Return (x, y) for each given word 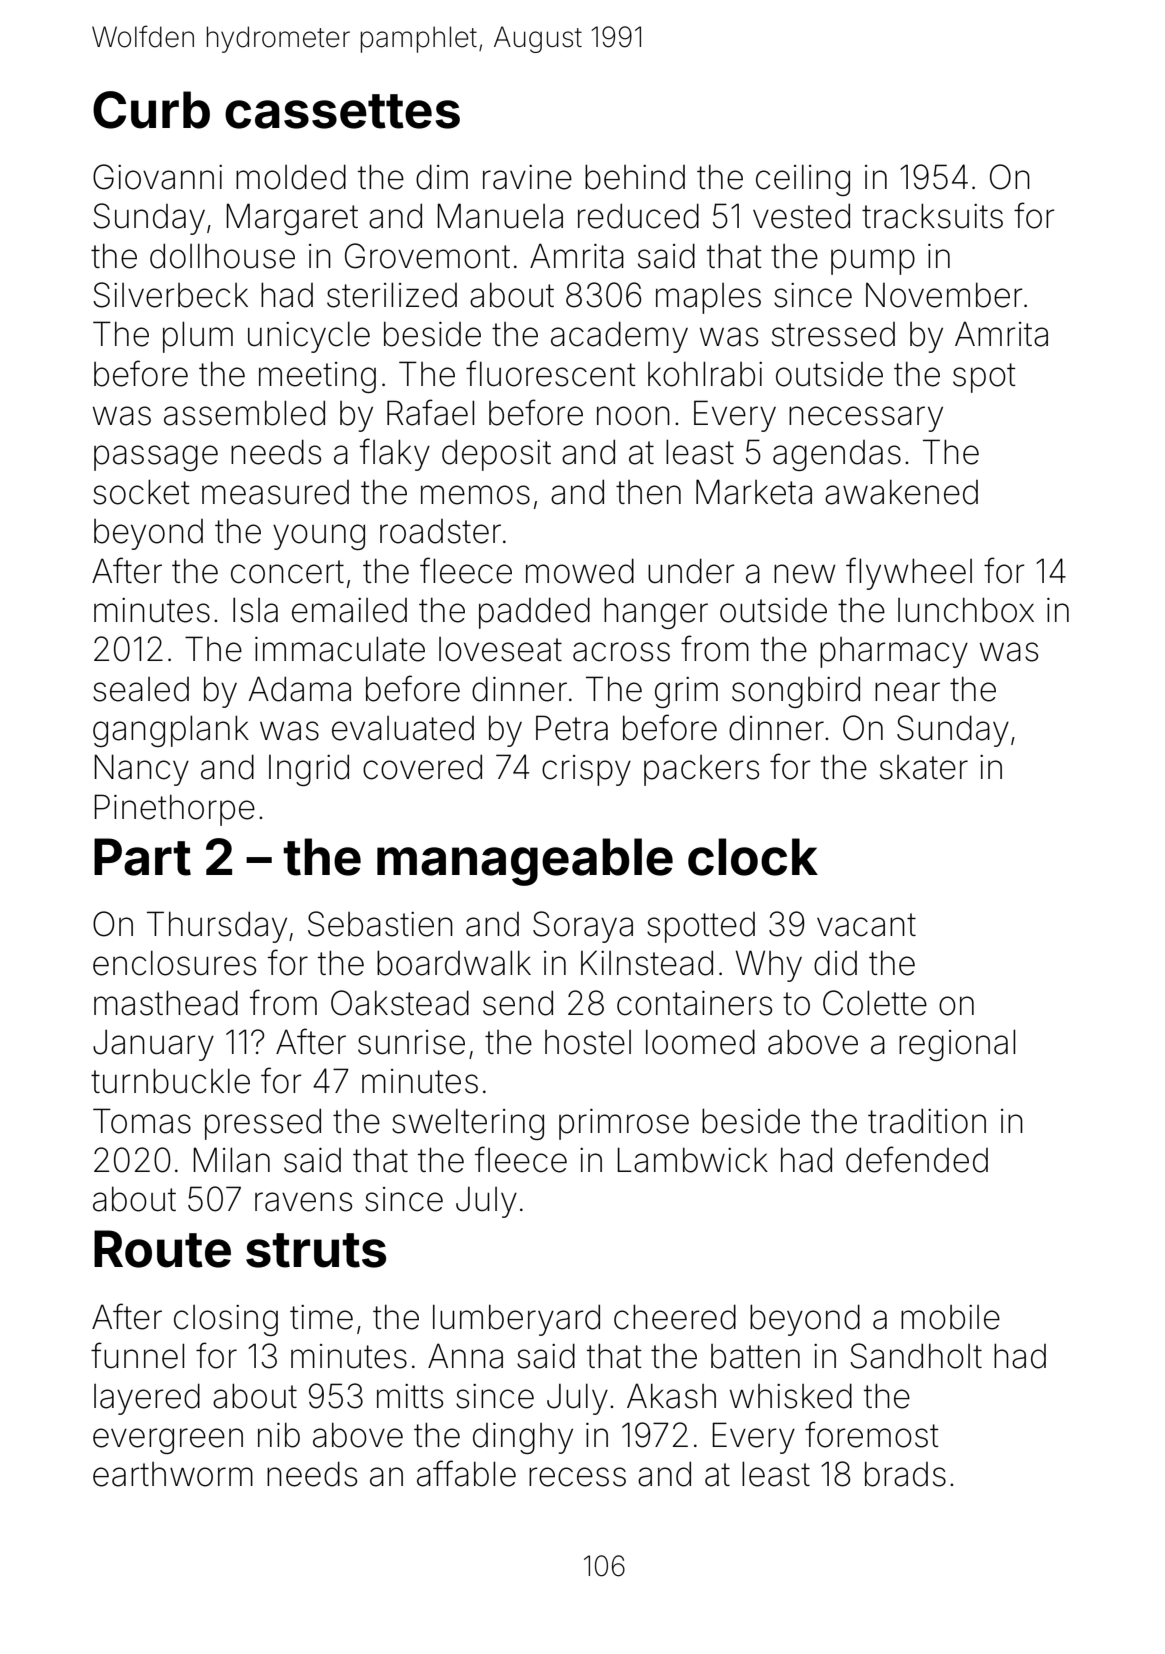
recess (577, 1477)
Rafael (430, 412)
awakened (901, 492)
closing (226, 1320)
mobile (950, 1317)
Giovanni (157, 177)
